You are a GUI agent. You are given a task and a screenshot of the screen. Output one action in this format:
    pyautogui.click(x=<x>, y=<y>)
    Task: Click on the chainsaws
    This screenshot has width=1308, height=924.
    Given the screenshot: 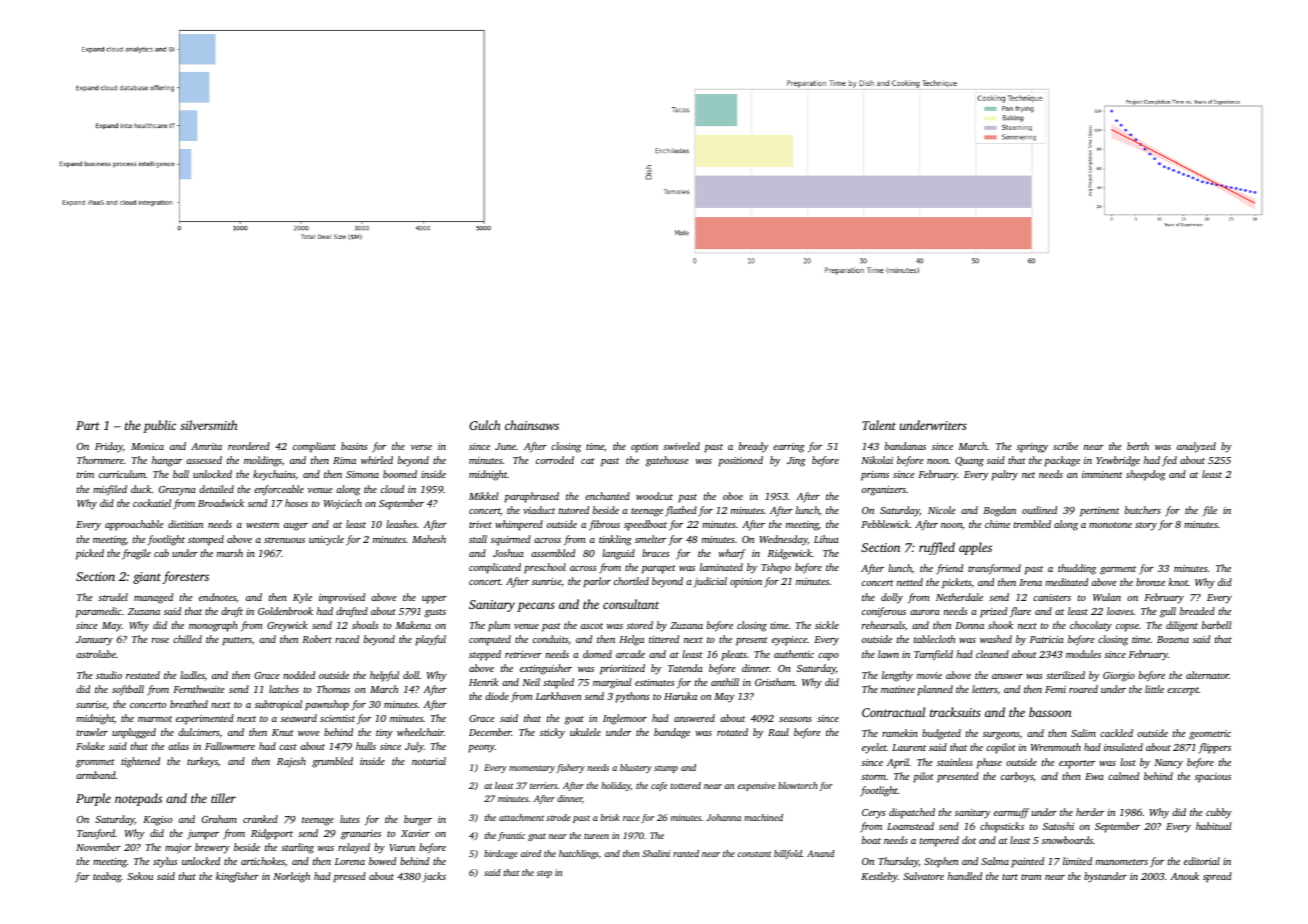 What is the action you would take?
    pyautogui.click(x=532, y=425)
